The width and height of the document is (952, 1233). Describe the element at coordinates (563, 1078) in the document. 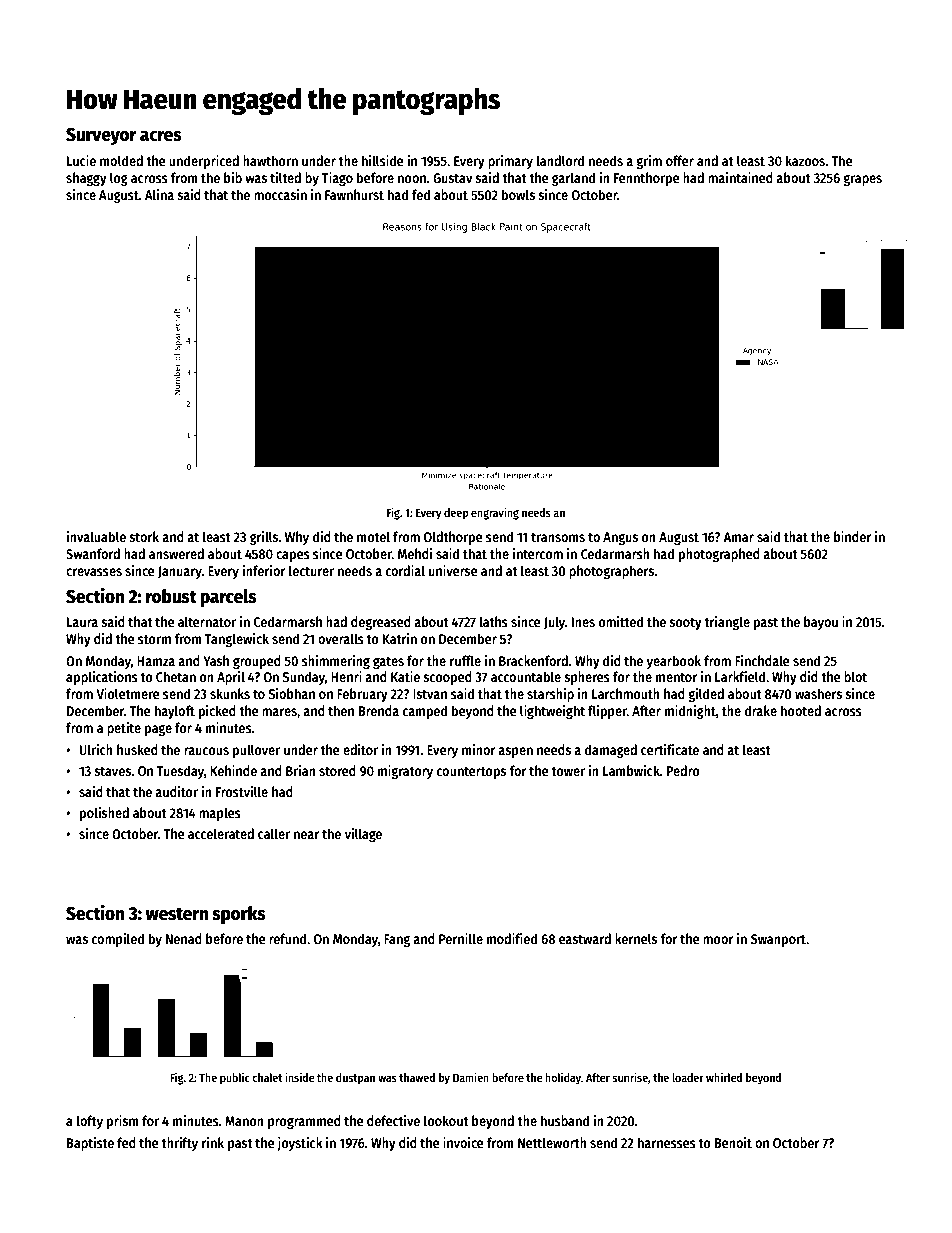

I see `holiday` at that location.
